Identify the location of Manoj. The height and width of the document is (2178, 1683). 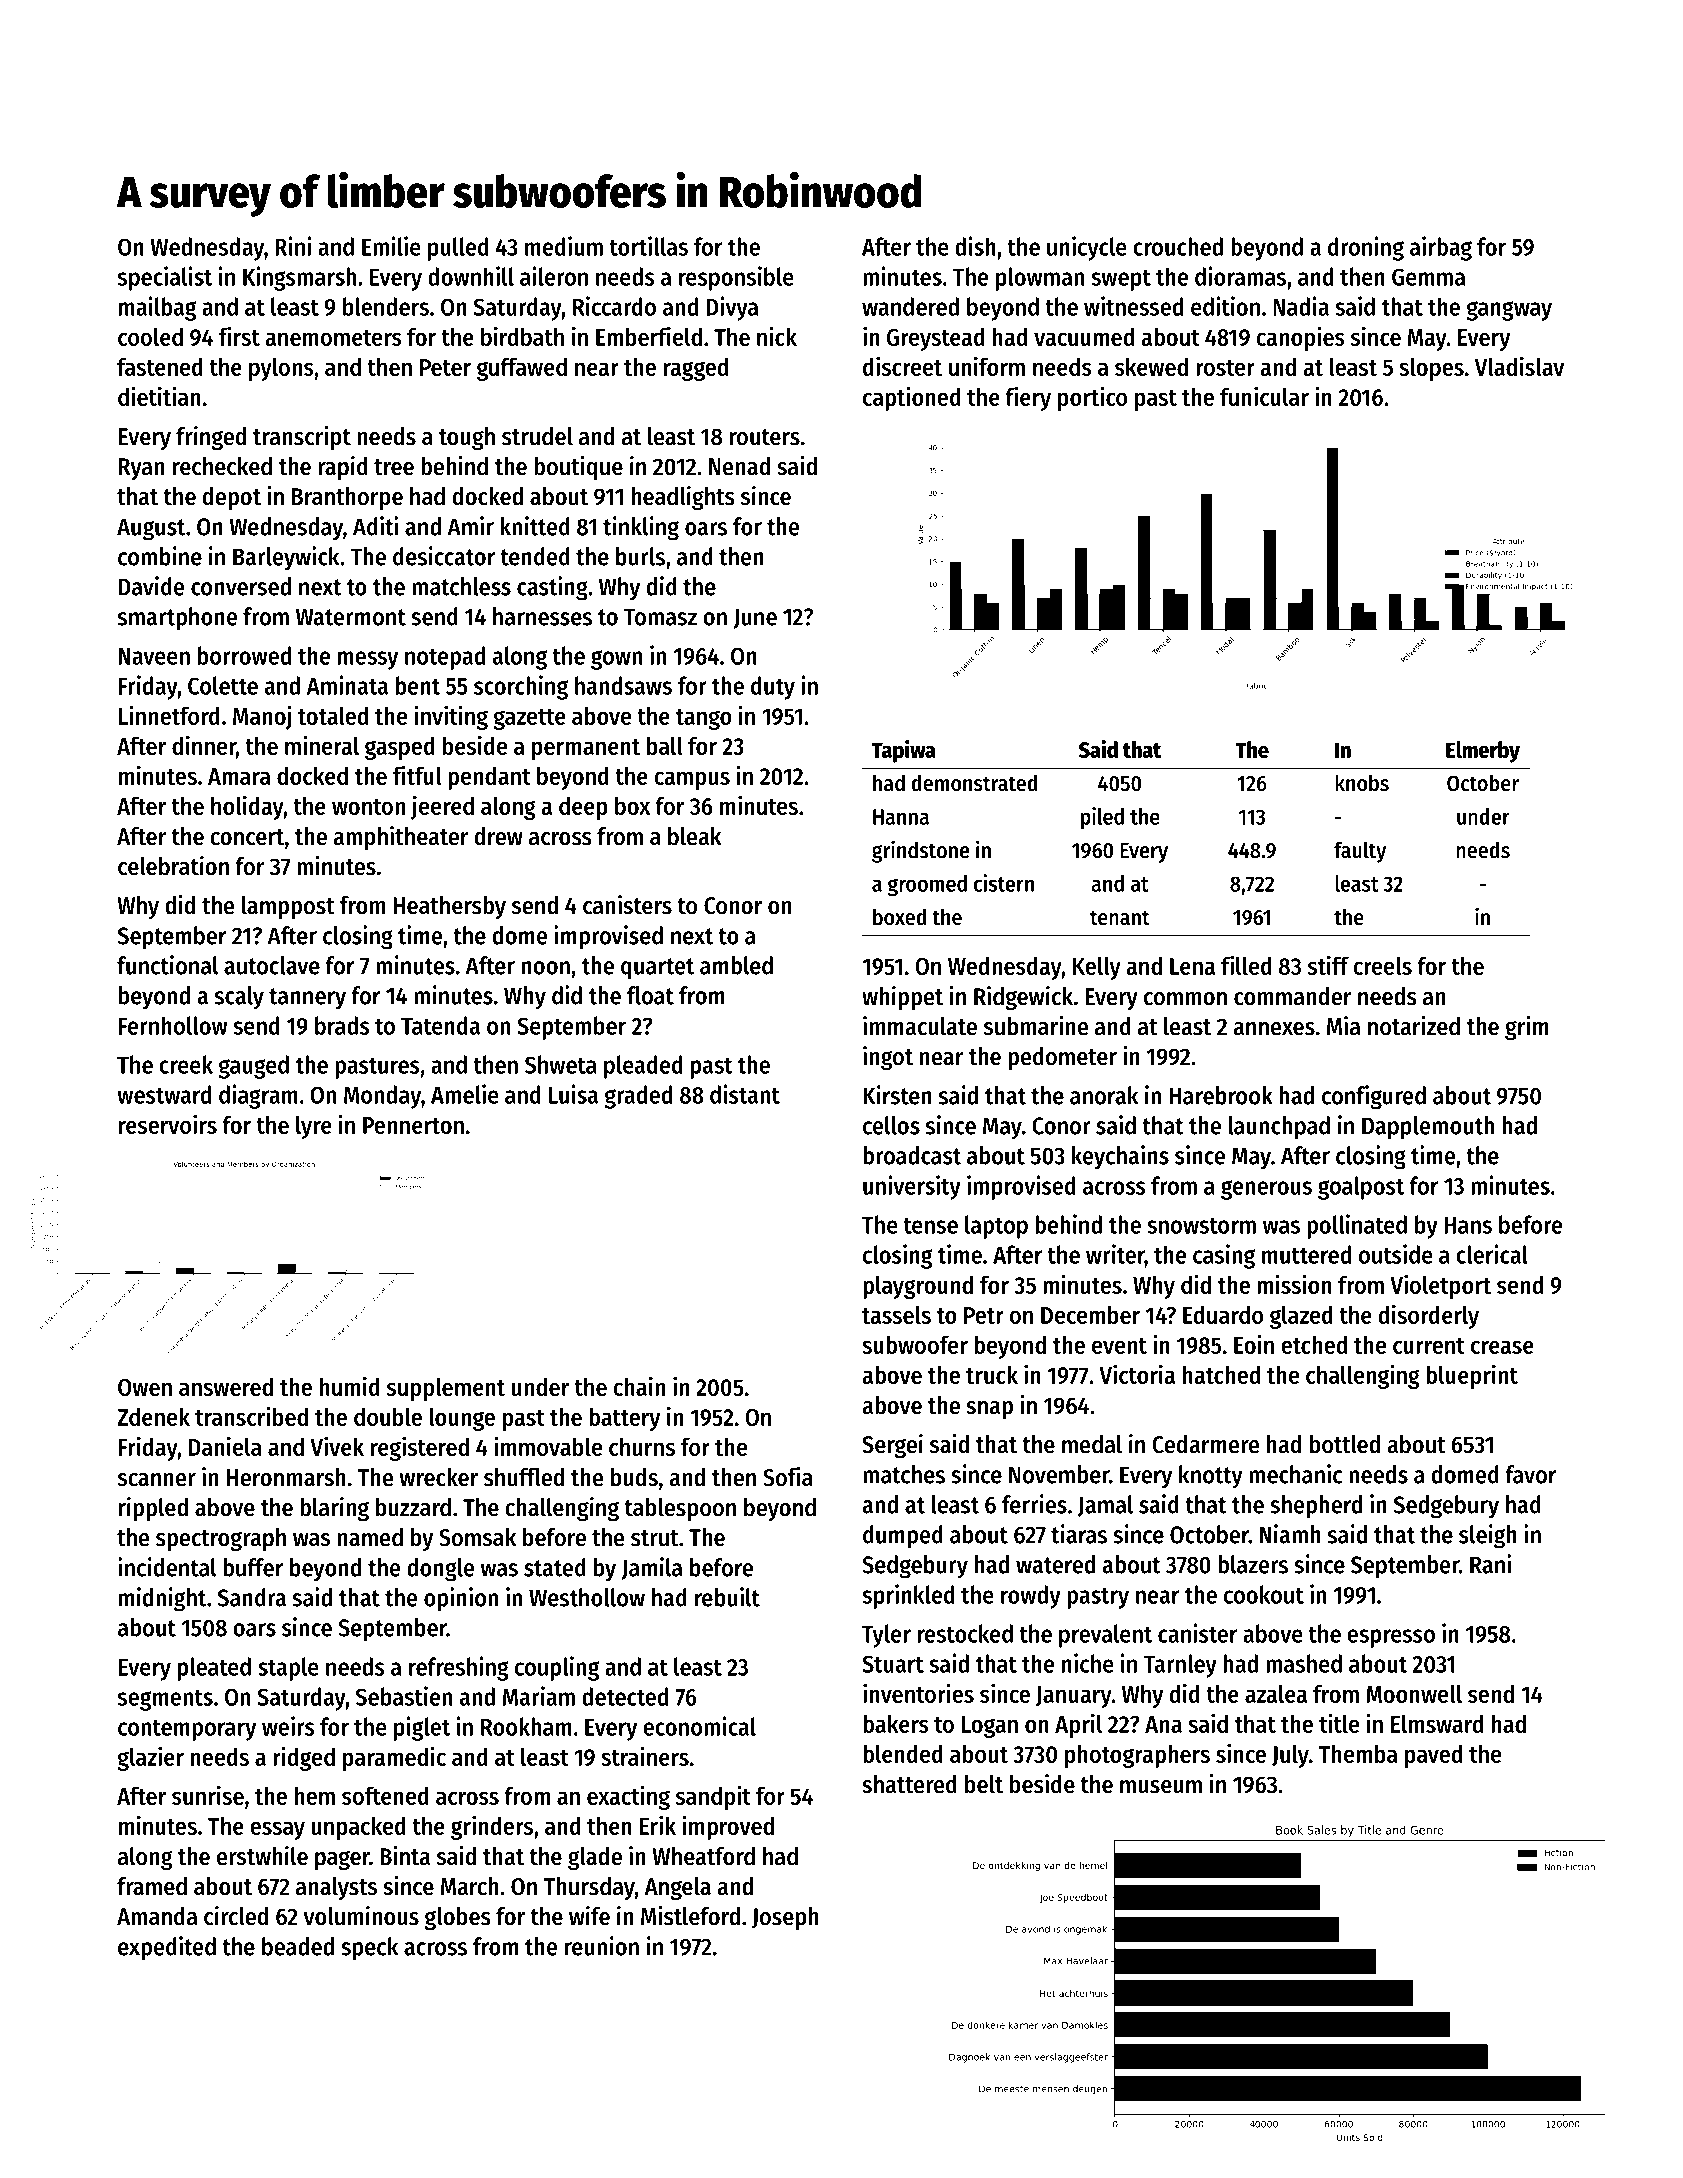
(262, 717).
